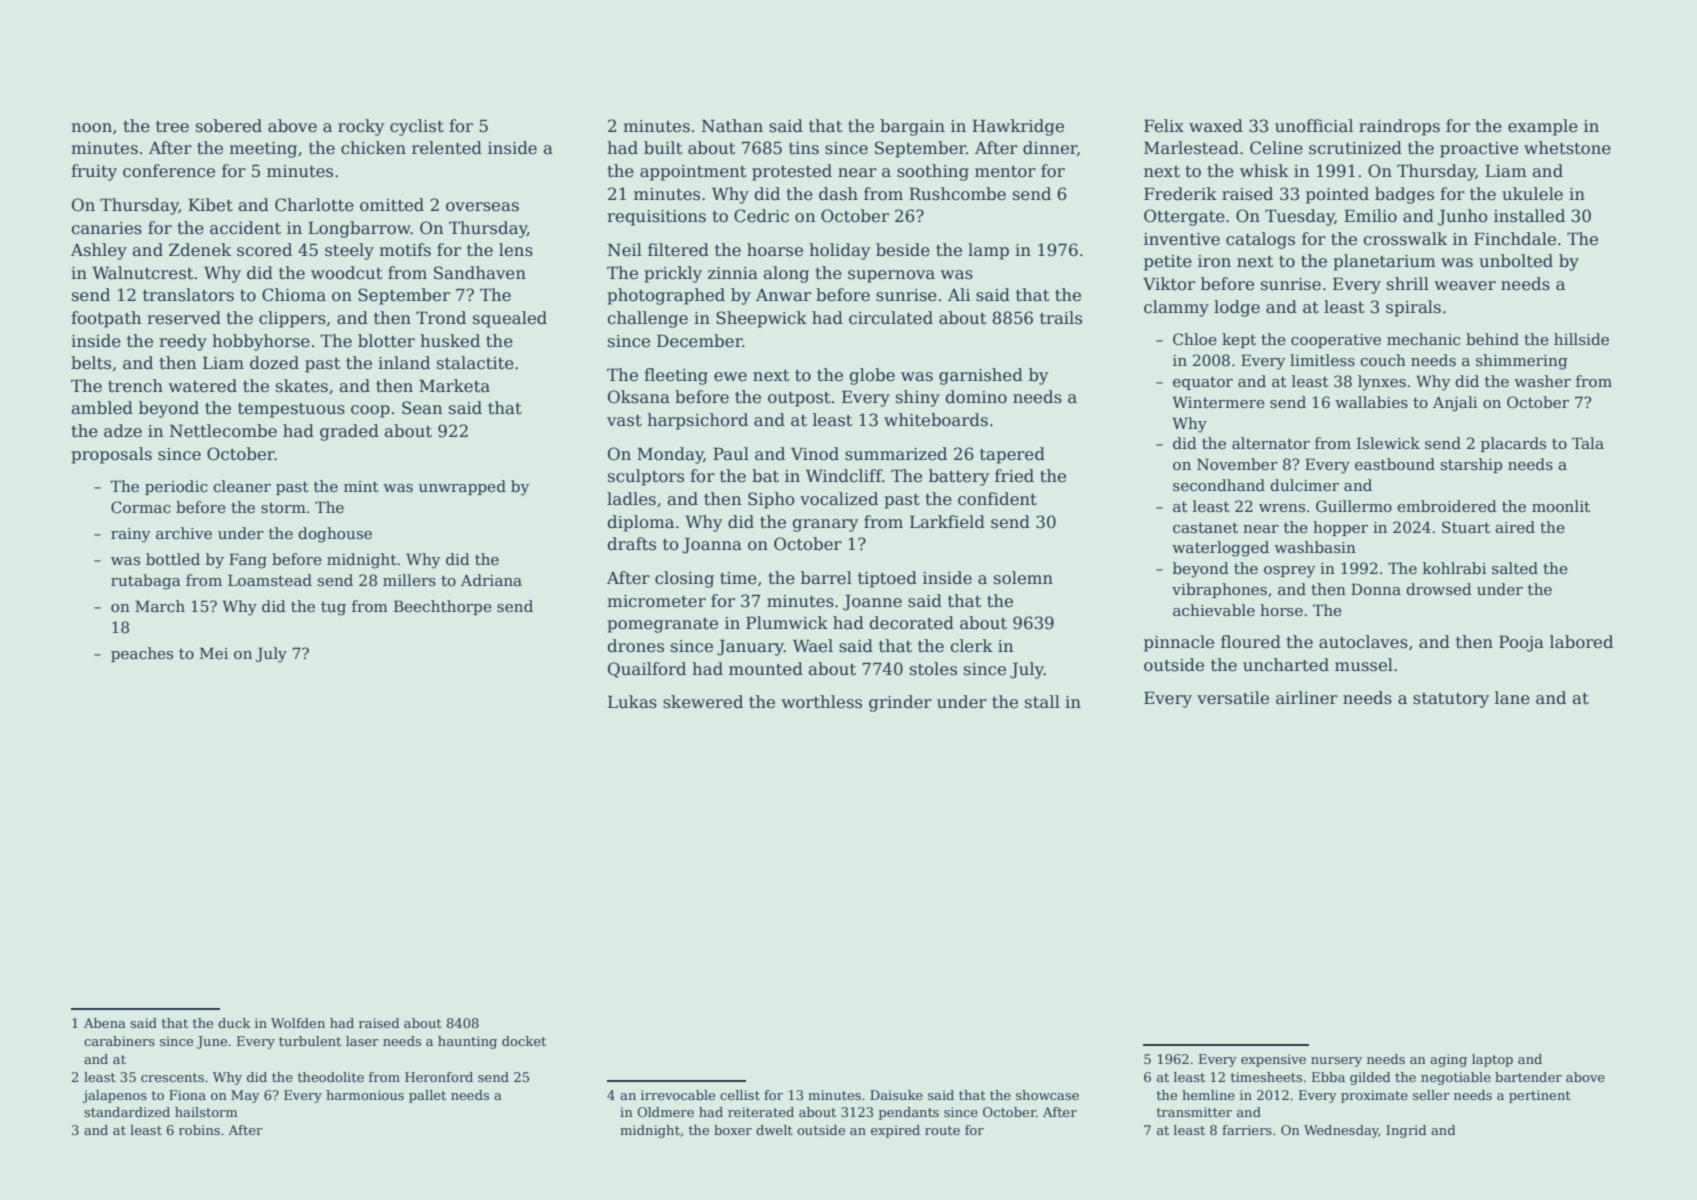  Describe the element at coordinates (1451, 700) in the document. I see `statutory` at that location.
